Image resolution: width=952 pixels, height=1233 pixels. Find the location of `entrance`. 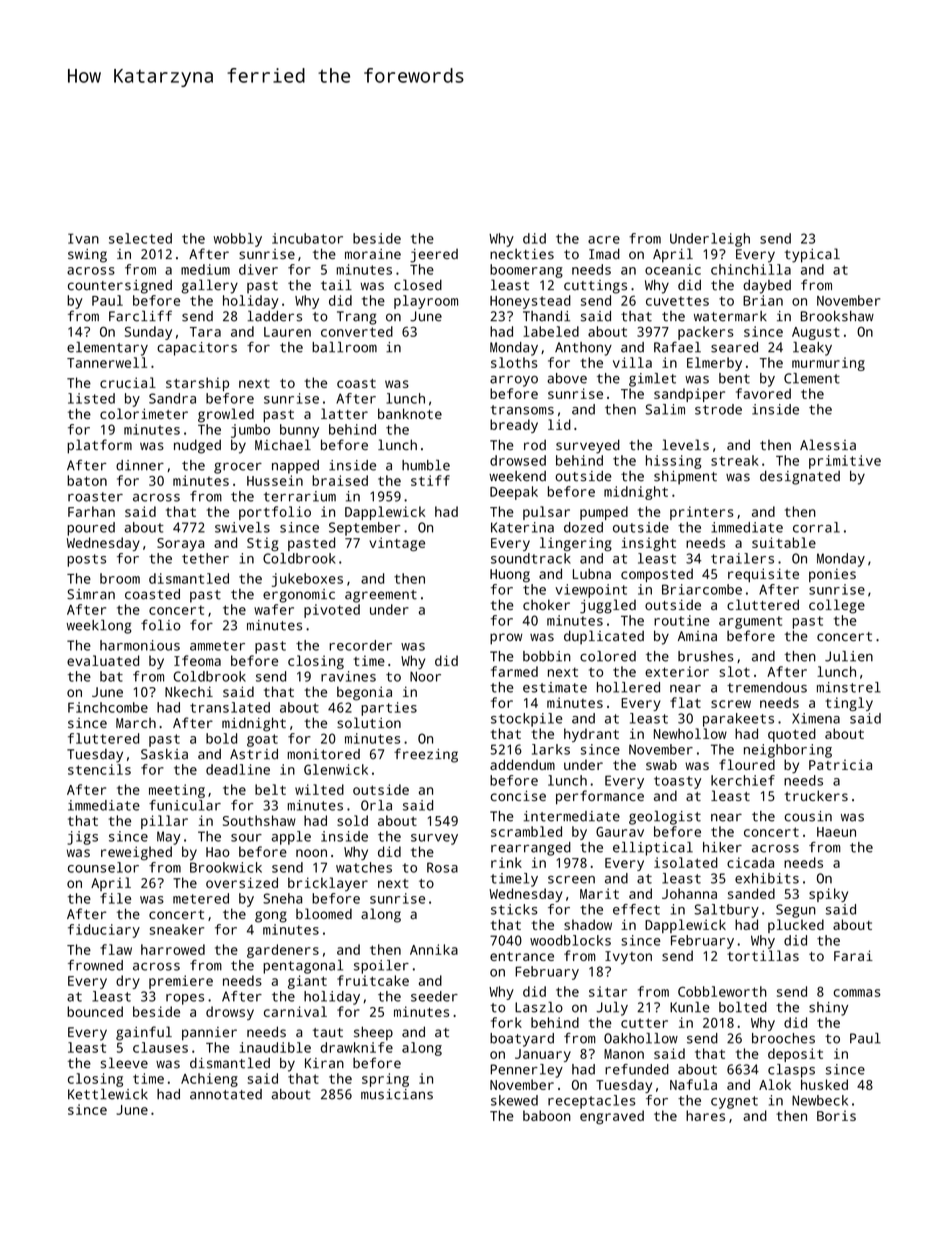

entrance is located at coordinates (522, 956).
